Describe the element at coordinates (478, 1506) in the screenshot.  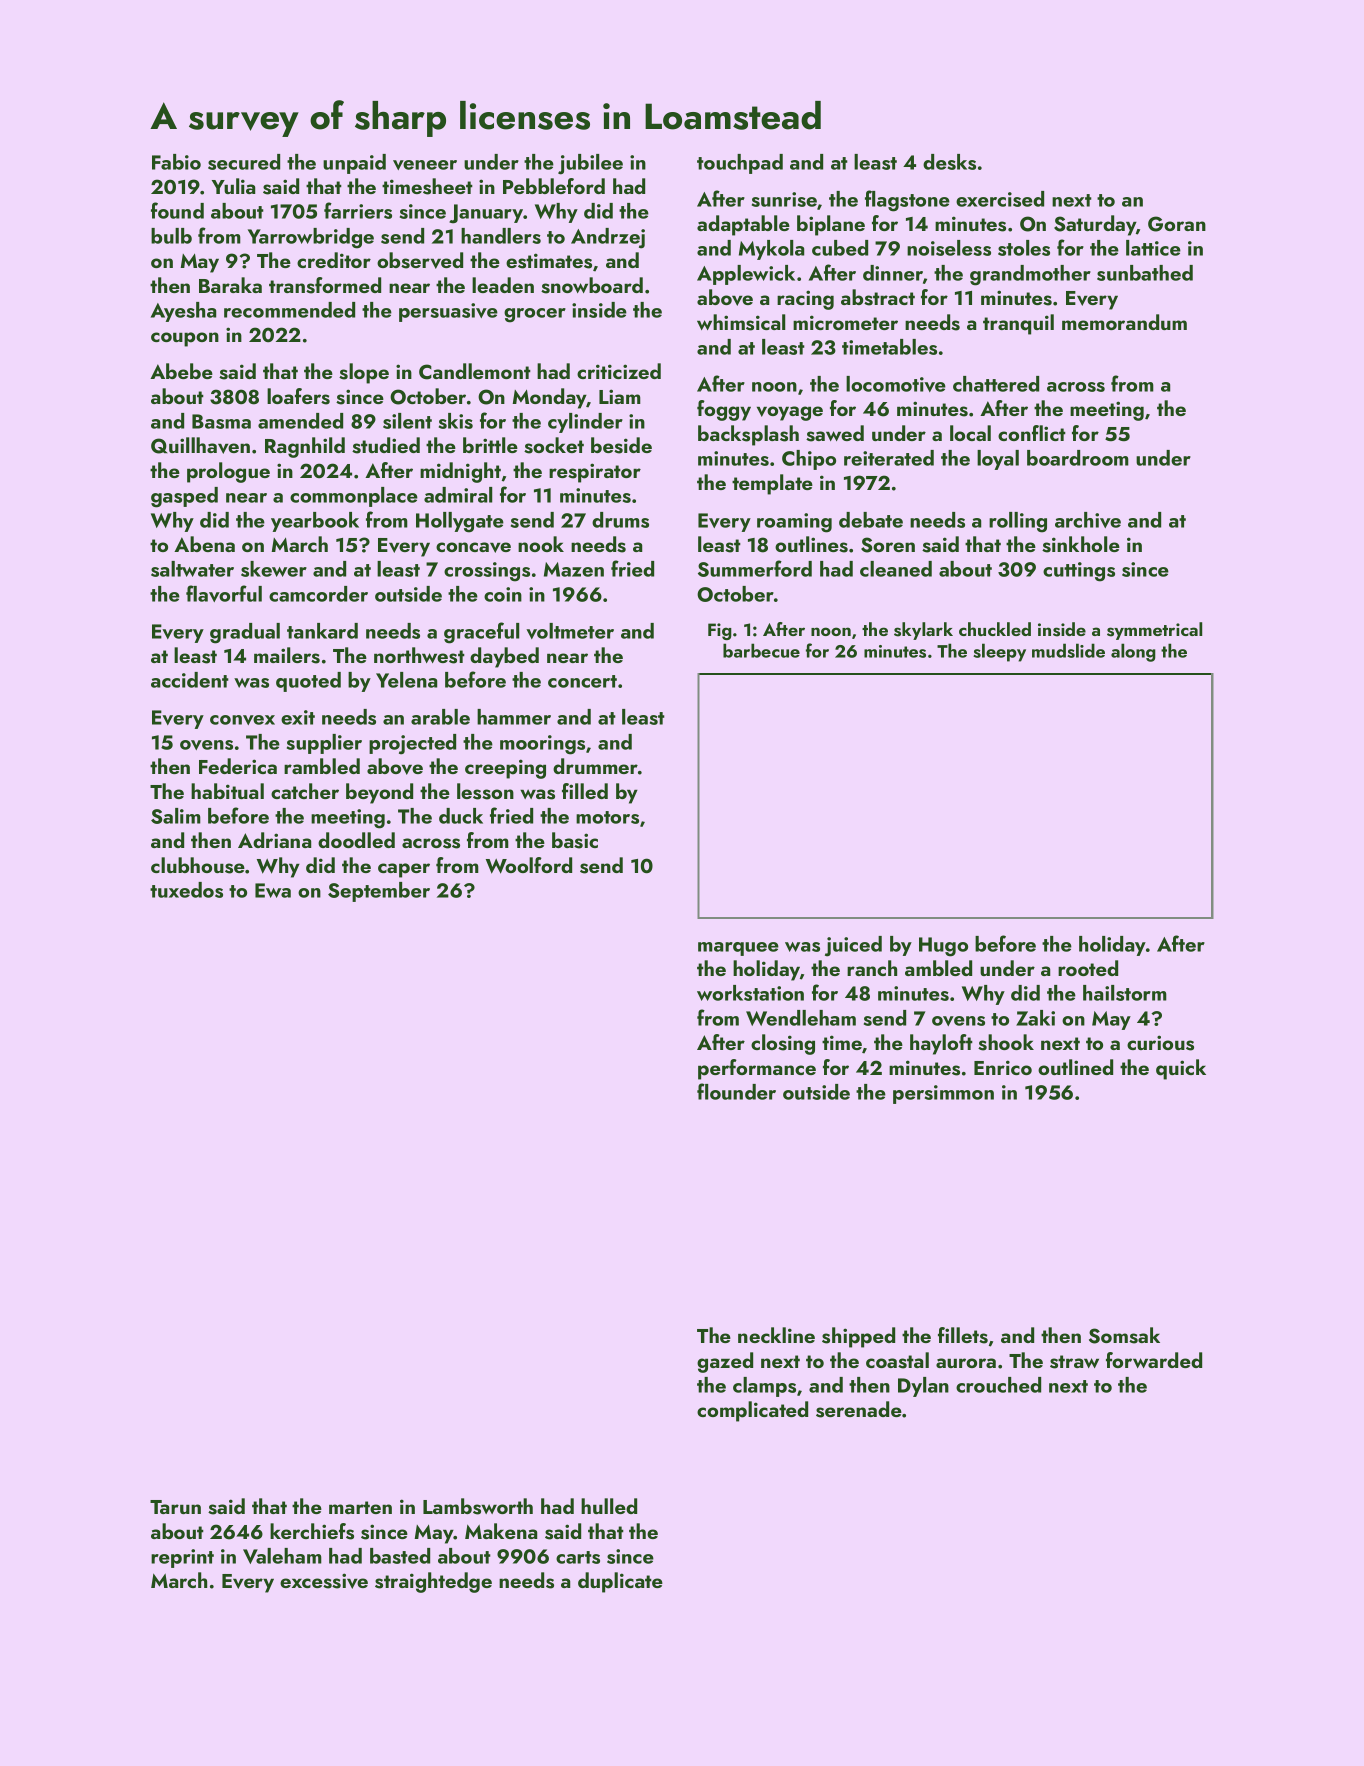
I see `Lambsworth` at that location.
